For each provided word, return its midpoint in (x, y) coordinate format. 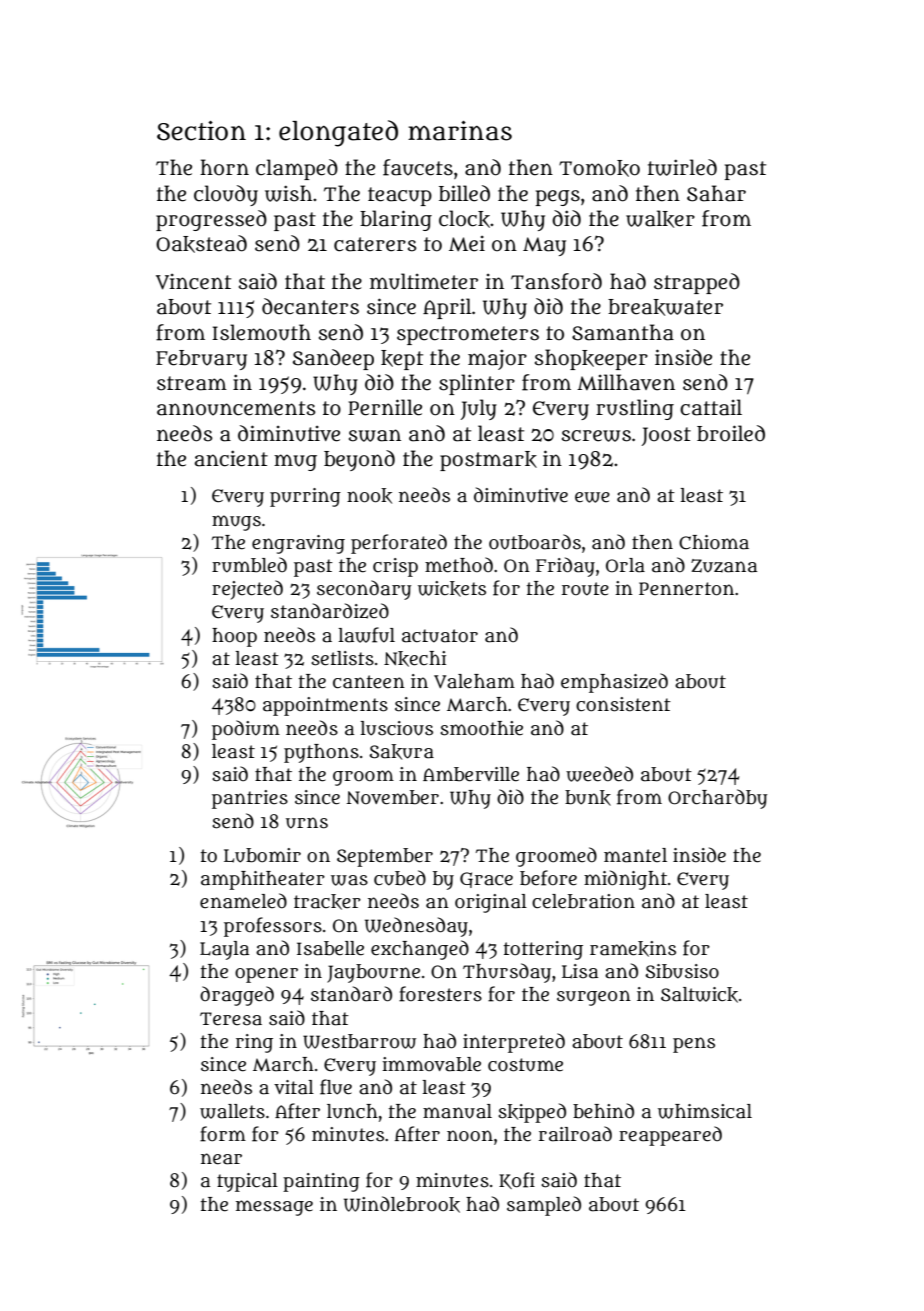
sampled (544, 1206)
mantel (635, 855)
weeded (599, 774)
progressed (211, 220)
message (274, 1208)
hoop (234, 637)
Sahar (716, 193)
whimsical (705, 1111)
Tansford (556, 281)
